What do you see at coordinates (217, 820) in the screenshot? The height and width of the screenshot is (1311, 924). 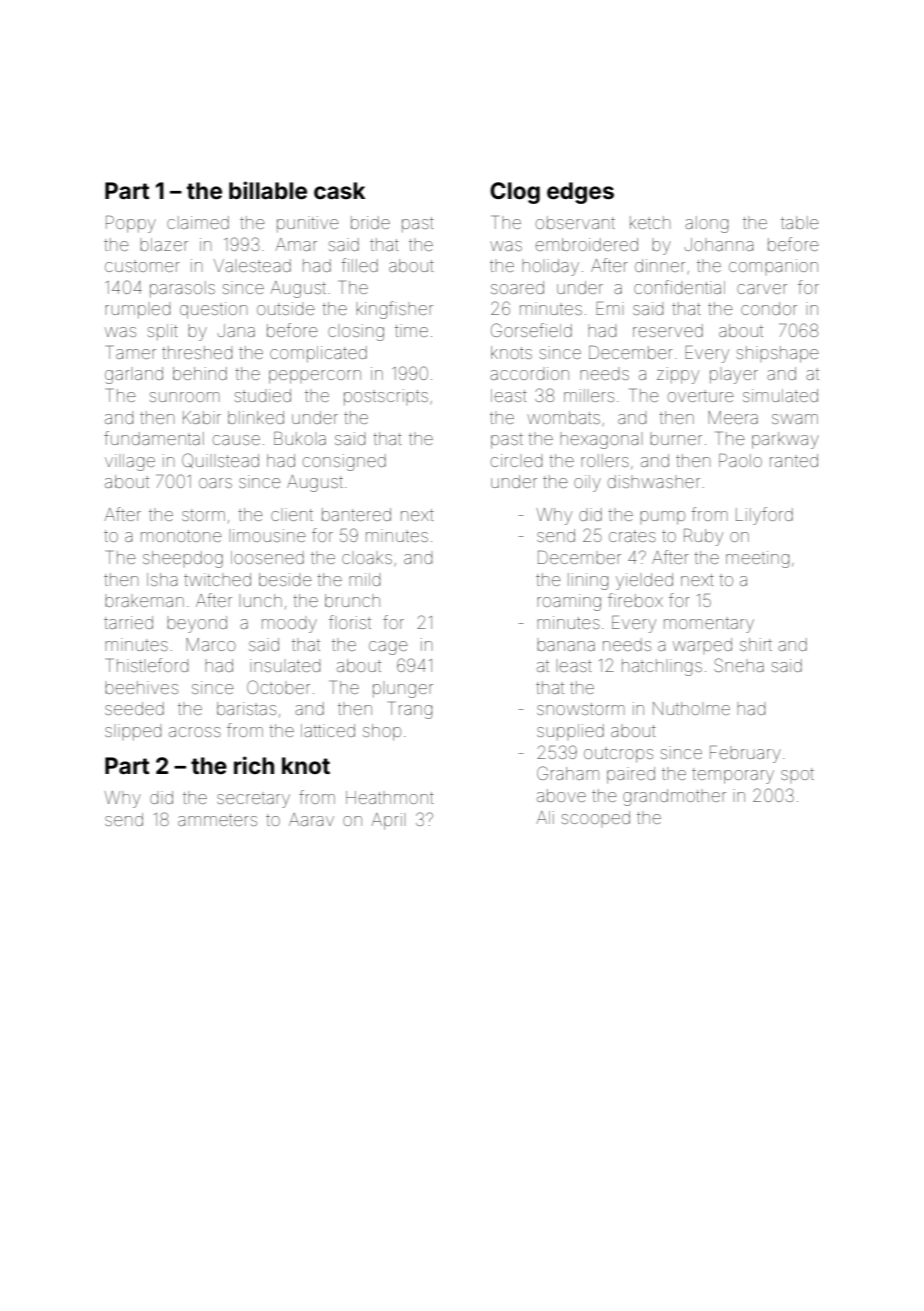 I see `ammeters` at bounding box center [217, 820].
